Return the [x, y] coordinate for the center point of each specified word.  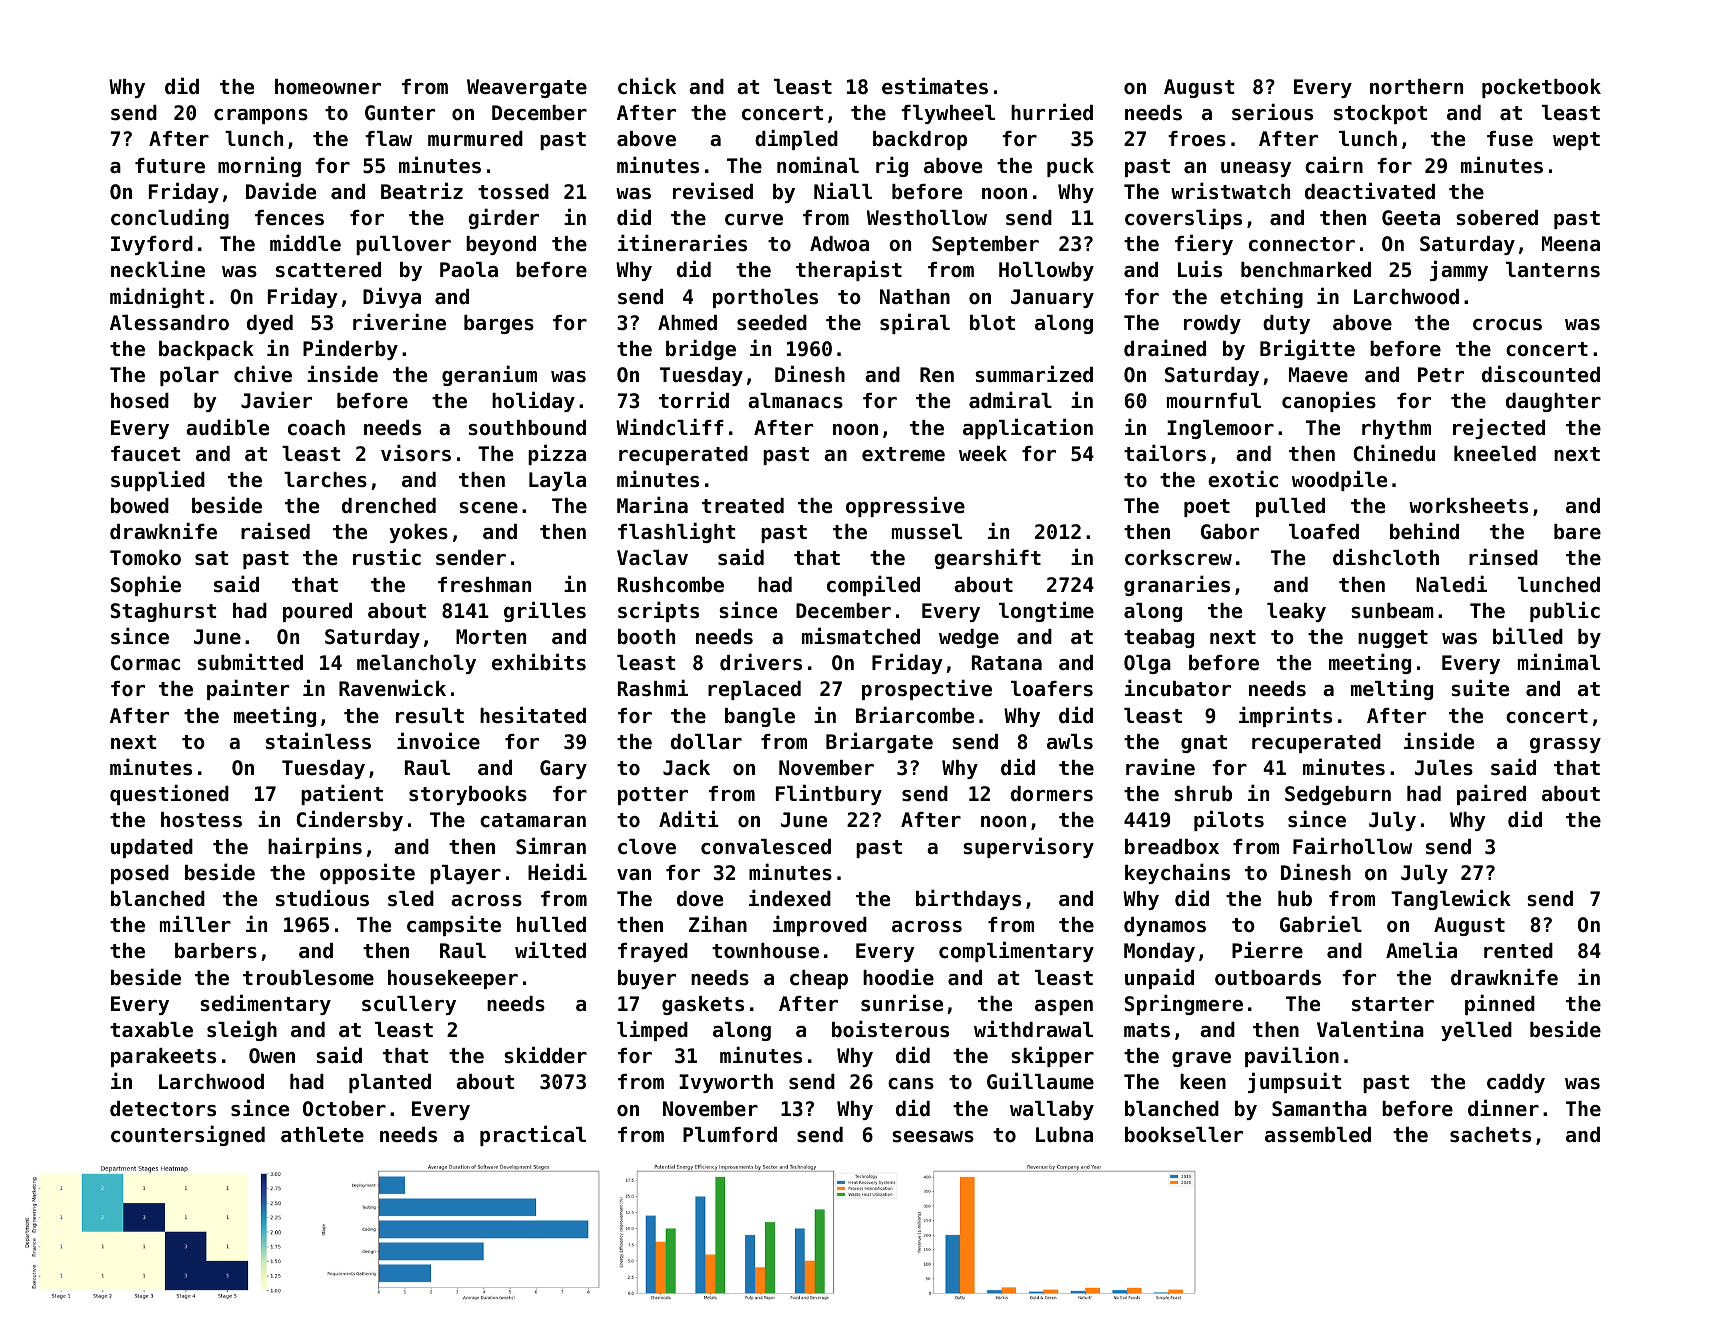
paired [1491, 794]
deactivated [1370, 191]
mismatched [861, 636]
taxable [151, 1030]
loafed [1324, 532]
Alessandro [169, 323]
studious [322, 898]
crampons [261, 116]
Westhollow [927, 218]
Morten [491, 637]
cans [911, 1084]
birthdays [968, 899]
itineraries [682, 243]
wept [1576, 141]
